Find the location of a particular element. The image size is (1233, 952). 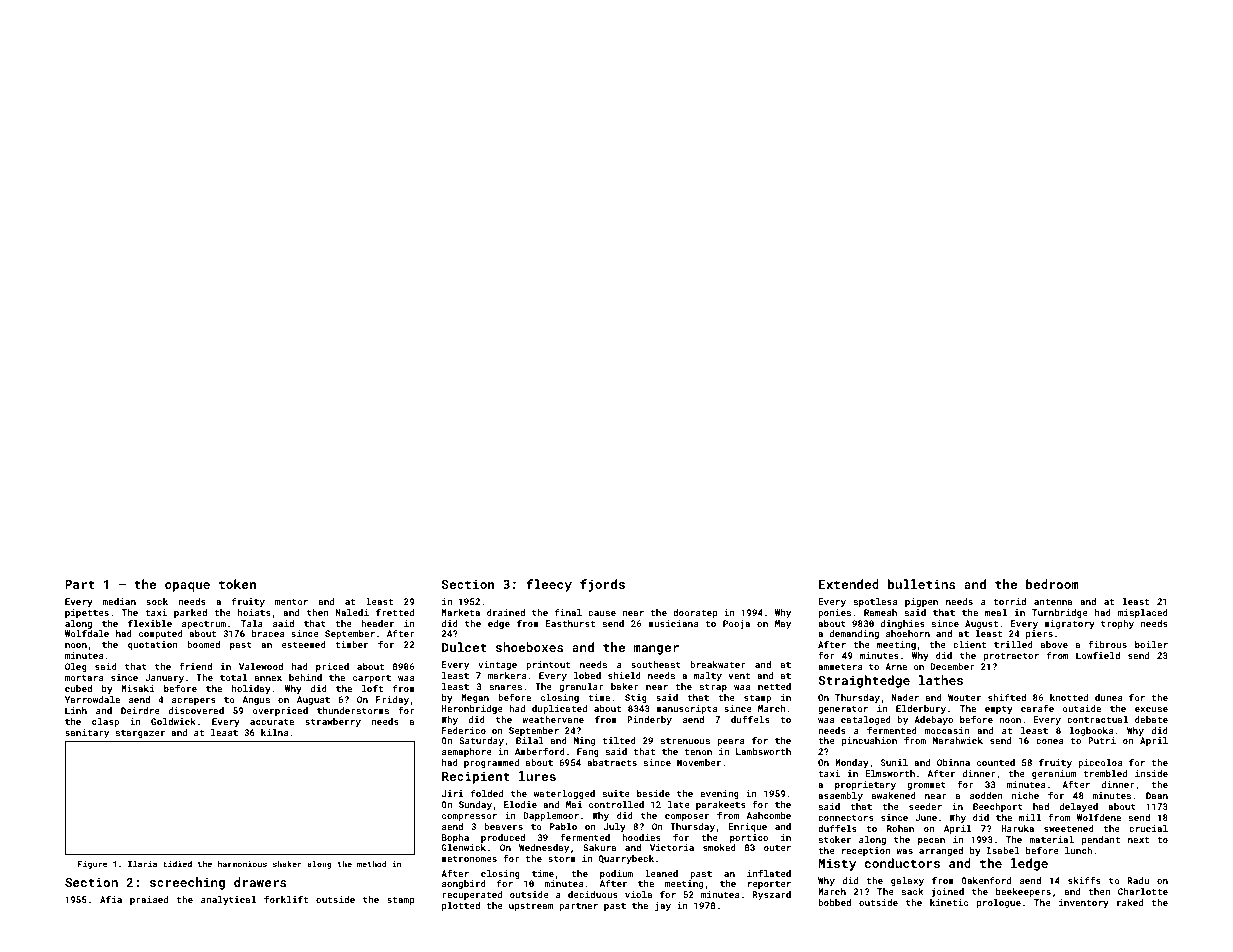

doorstep is located at coordinates (695, 613).
